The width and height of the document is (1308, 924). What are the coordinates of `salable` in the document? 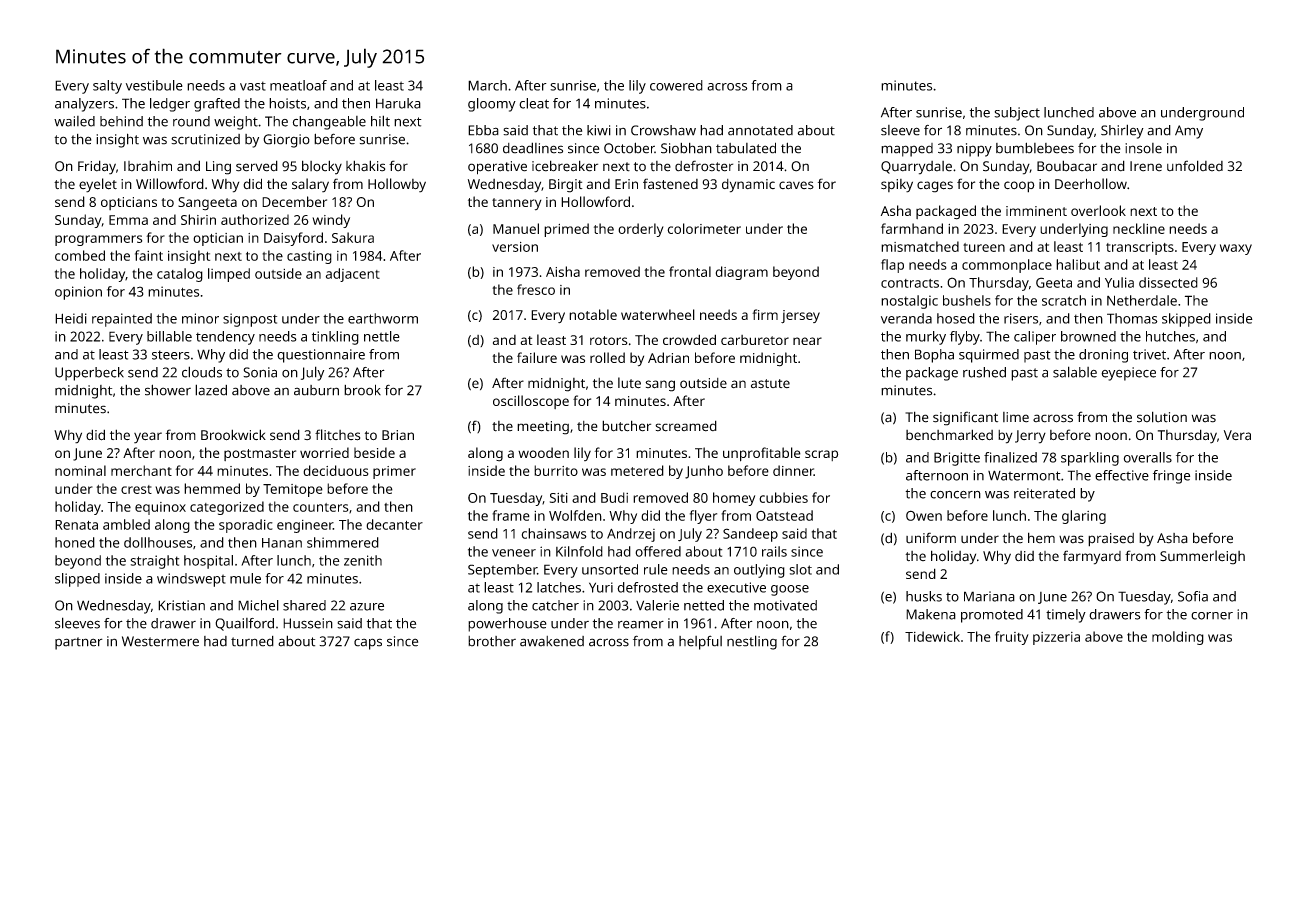 It's located at (1075, 372).
